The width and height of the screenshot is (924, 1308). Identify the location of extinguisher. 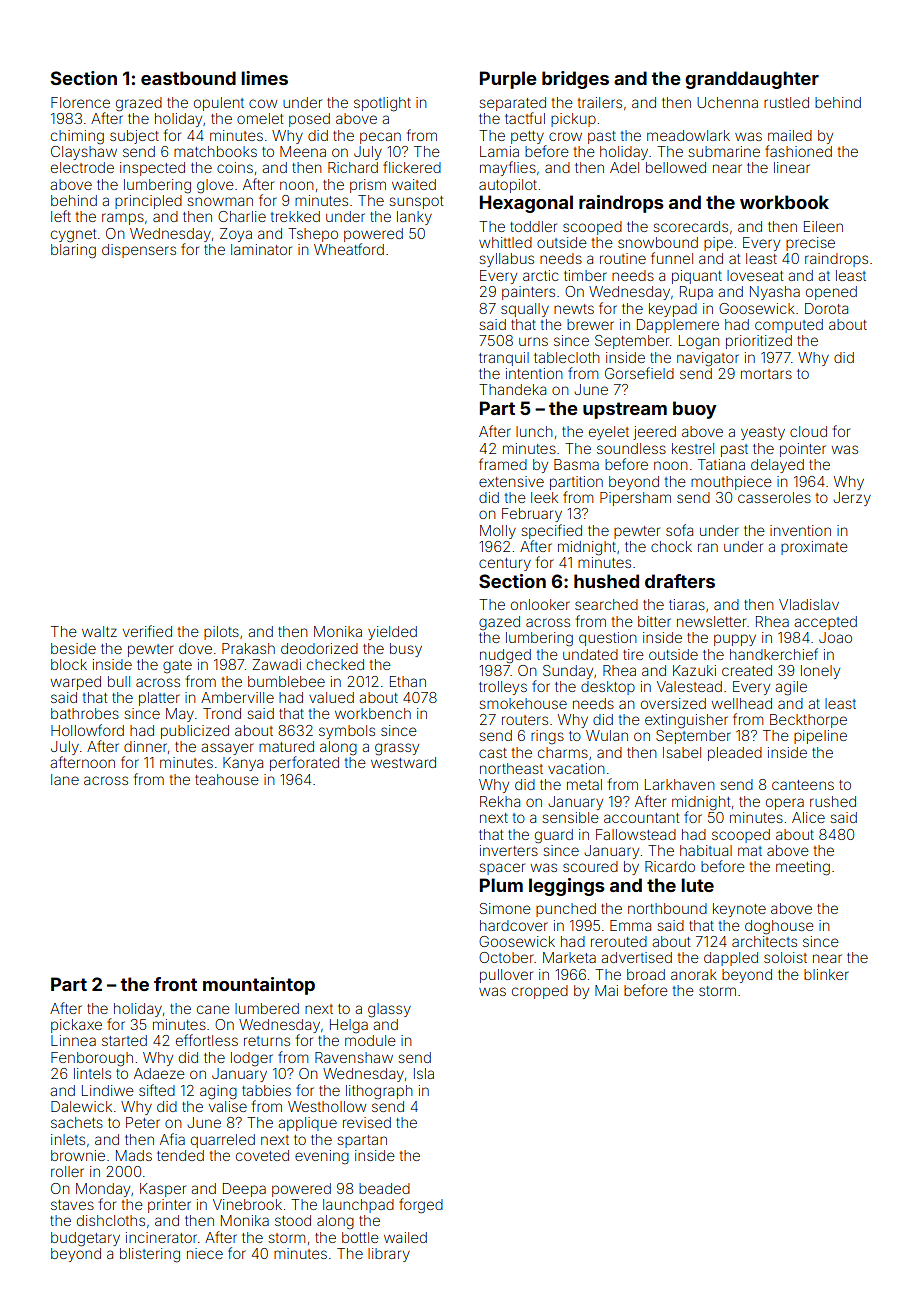
(686, 721).
